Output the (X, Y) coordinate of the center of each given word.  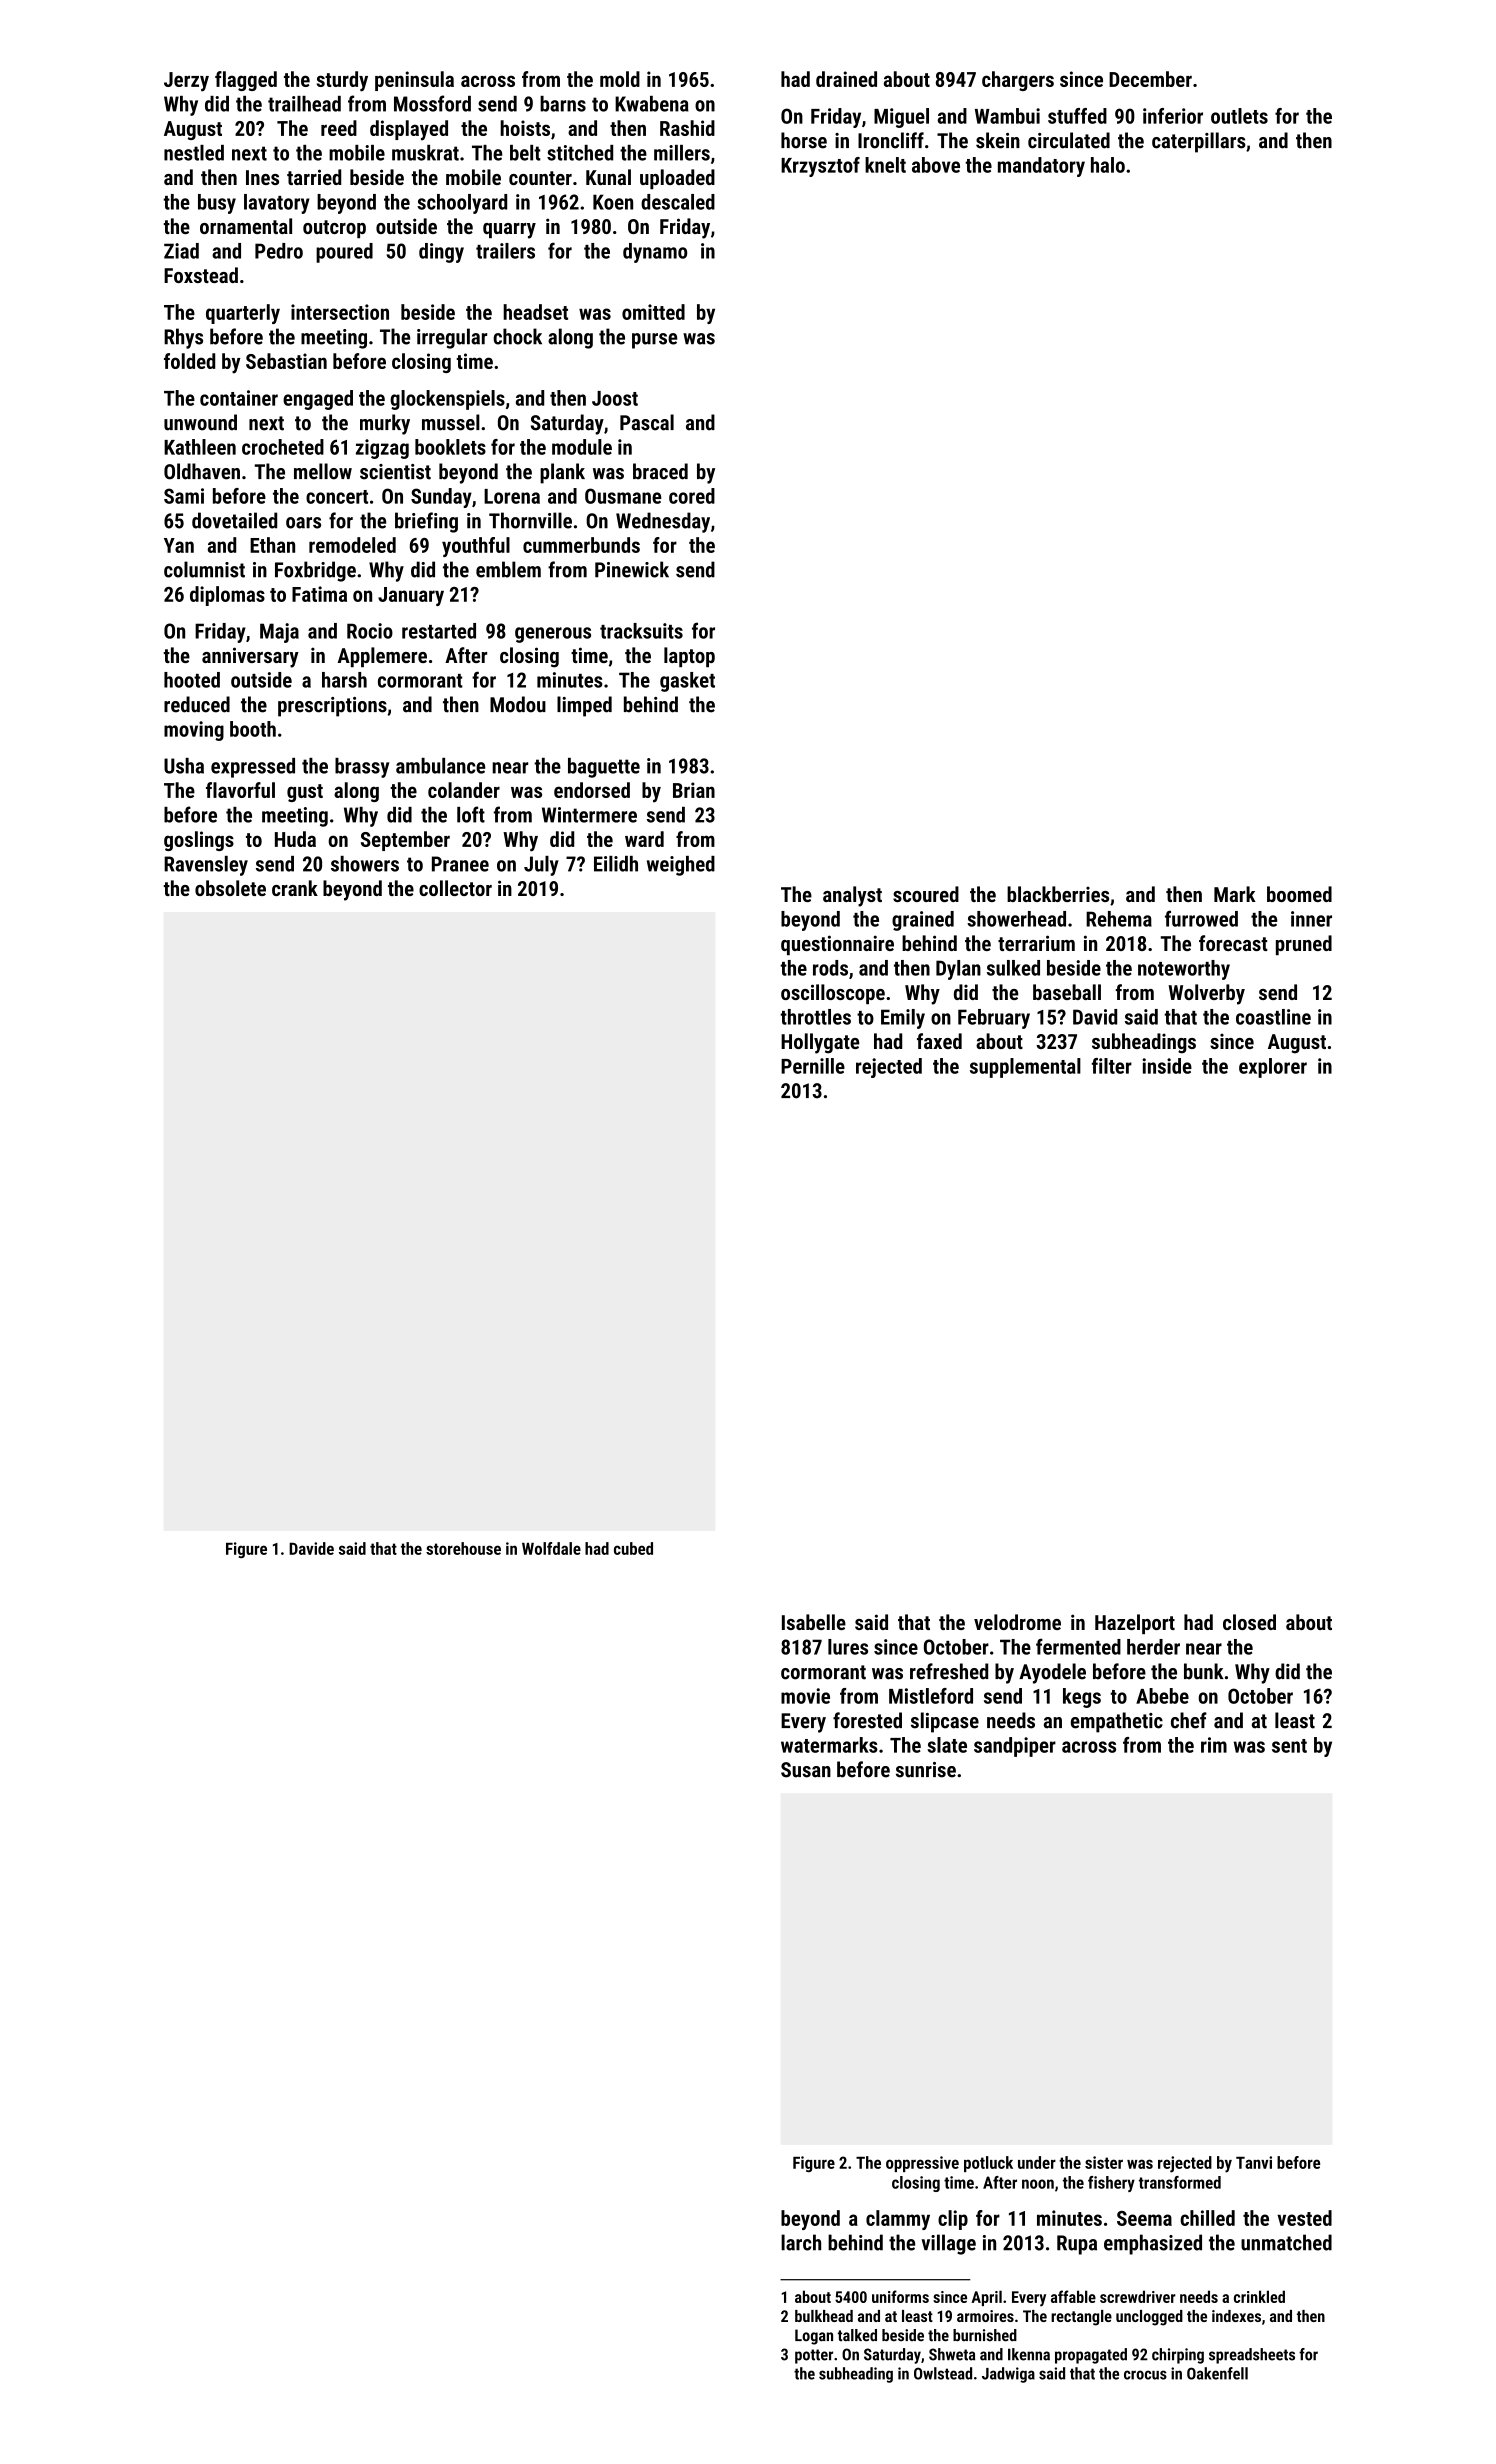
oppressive (922, 2164)
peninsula (414, 81)
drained (846, 79)
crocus (1145, 2375)
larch (801, 2242)
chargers (1018, 81)
